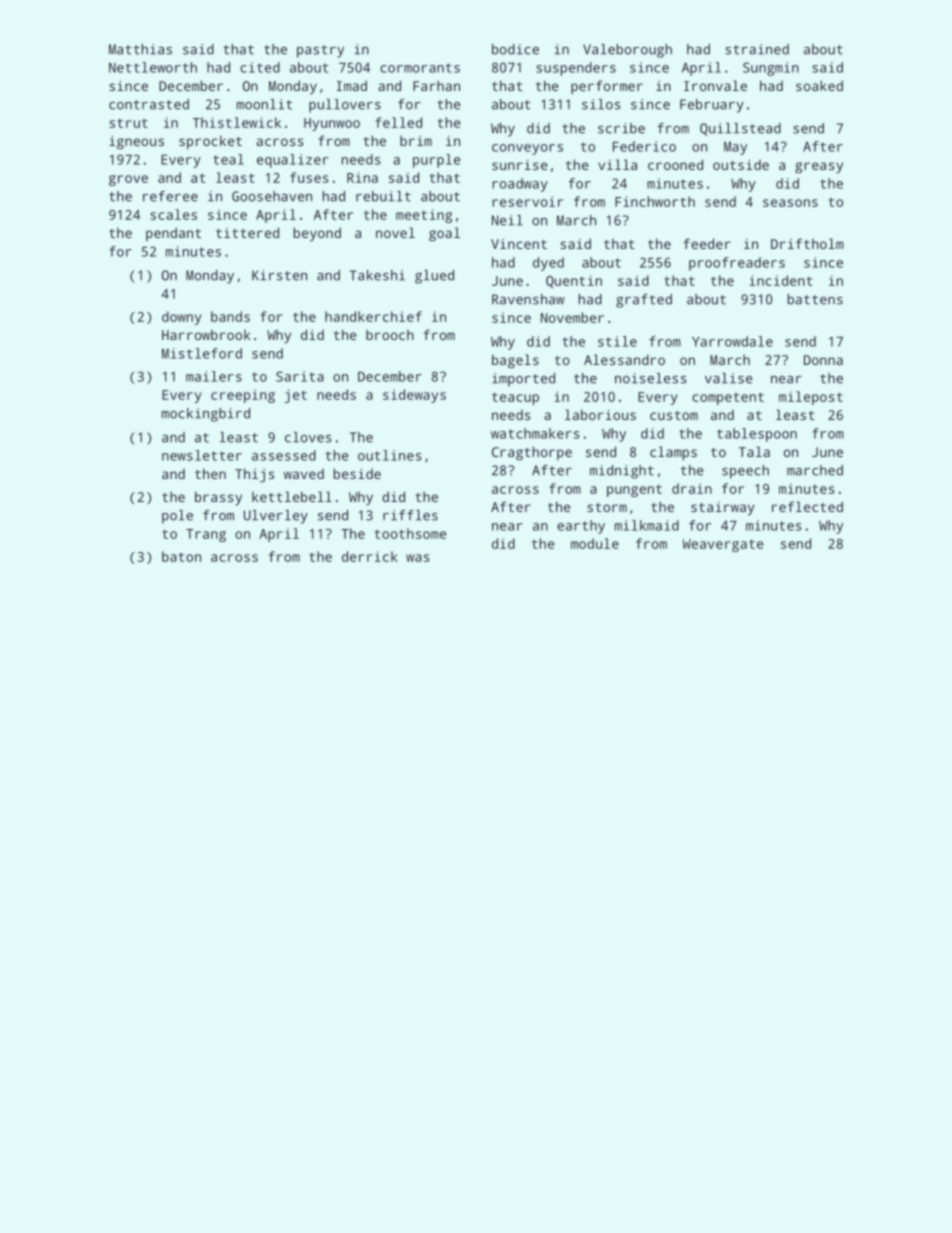 Image resolution: width=952 pixels, height=1233 pixels. What do you see at coordinates (308, 437) in the page?
I see `cloves` at bounding box center [308, 437].
